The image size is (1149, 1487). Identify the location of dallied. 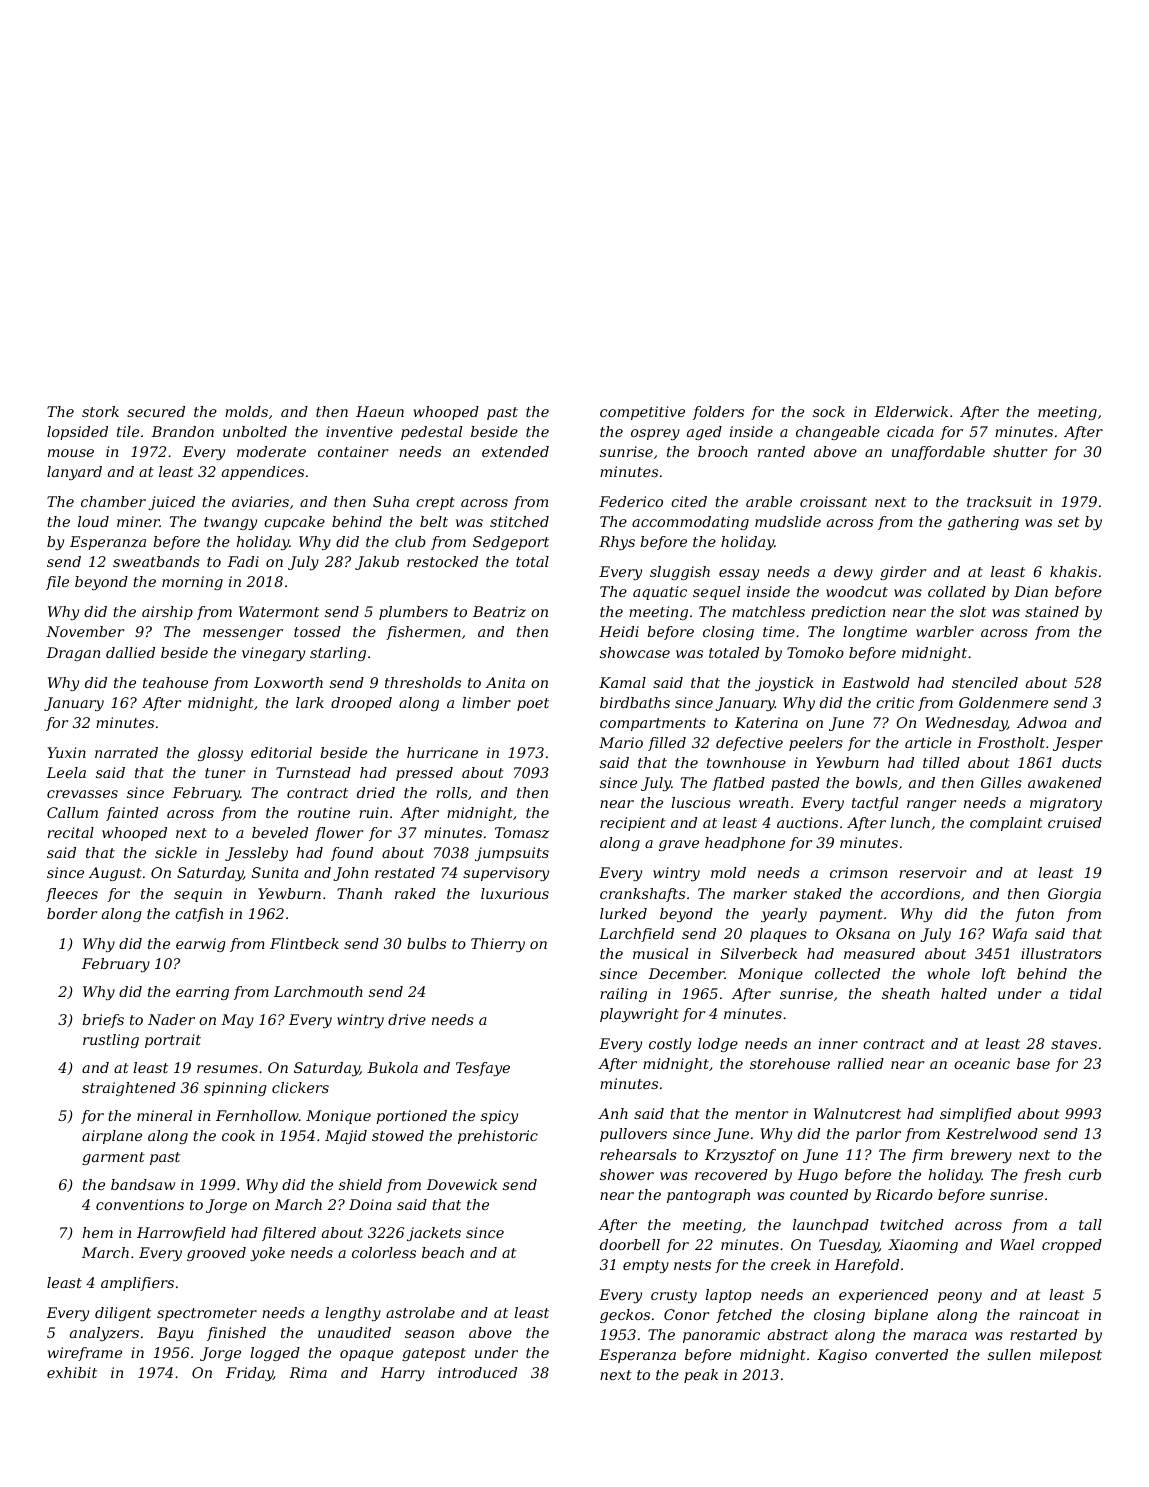
(130, 652).
